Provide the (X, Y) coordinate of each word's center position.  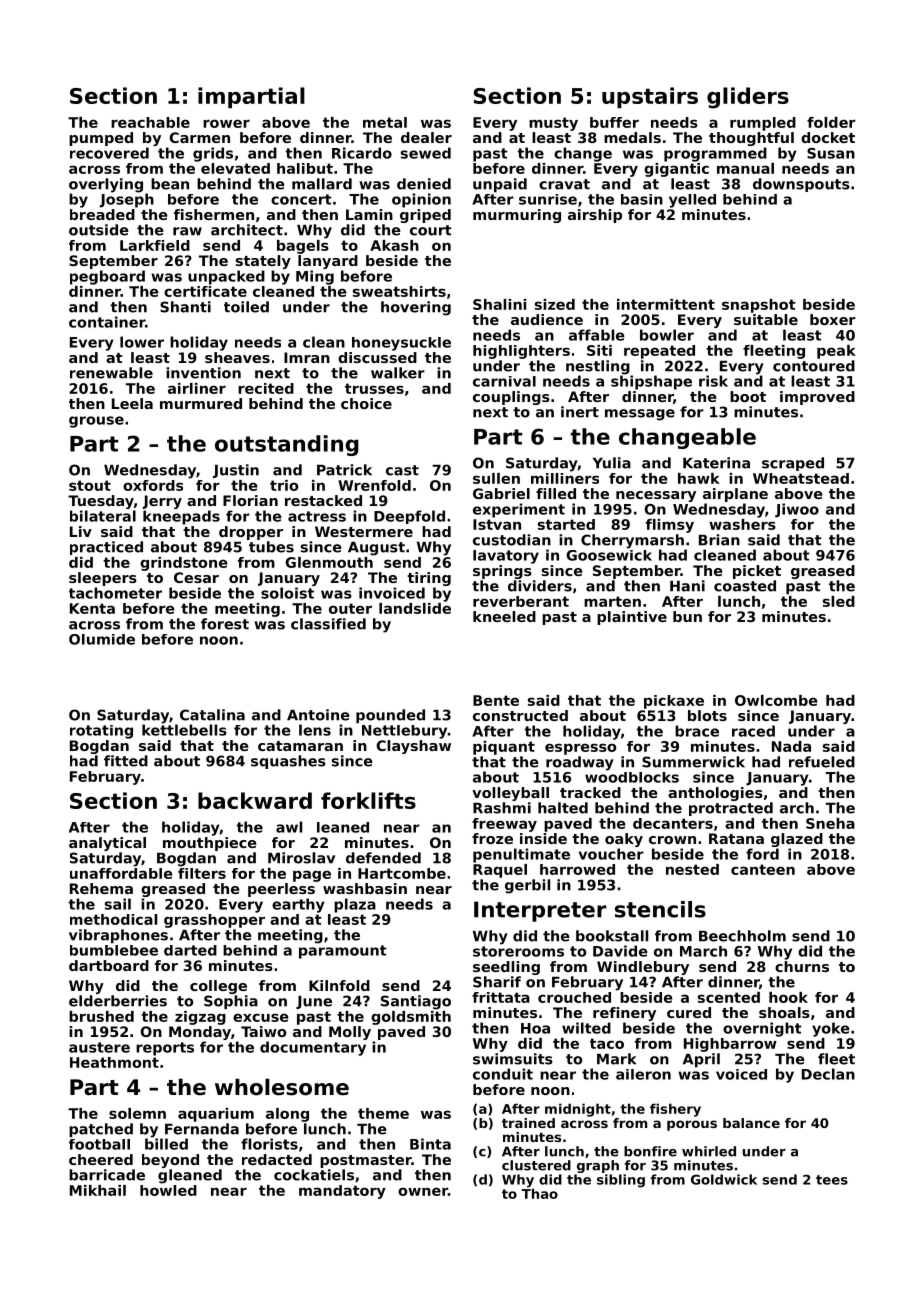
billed (166, 1144)
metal (385, 122)
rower (226, 123)
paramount (343, 952)
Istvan (497, 524)
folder (831, 122)
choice (366, 403)
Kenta (92, 608)
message (640, 415)
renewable (111, 373)
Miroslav (301, 858)
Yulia (612, 463)
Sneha (830, 823)
